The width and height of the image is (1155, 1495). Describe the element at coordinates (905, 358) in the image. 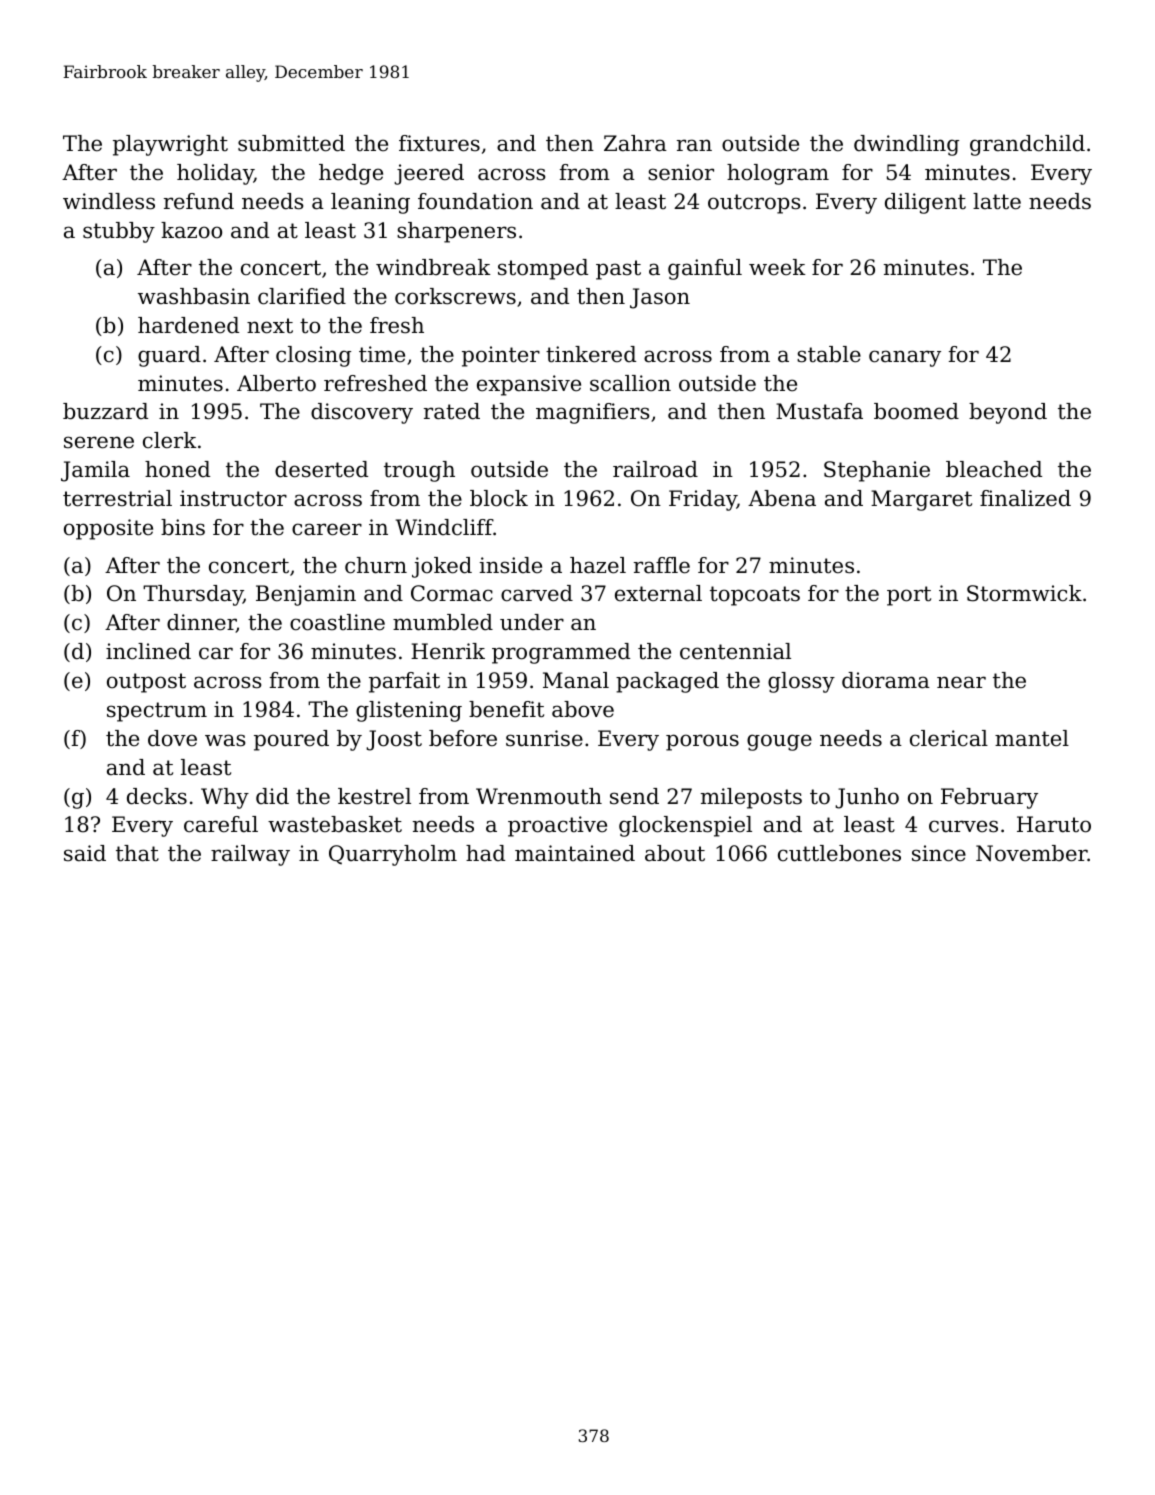

I see `canary` at that location.
